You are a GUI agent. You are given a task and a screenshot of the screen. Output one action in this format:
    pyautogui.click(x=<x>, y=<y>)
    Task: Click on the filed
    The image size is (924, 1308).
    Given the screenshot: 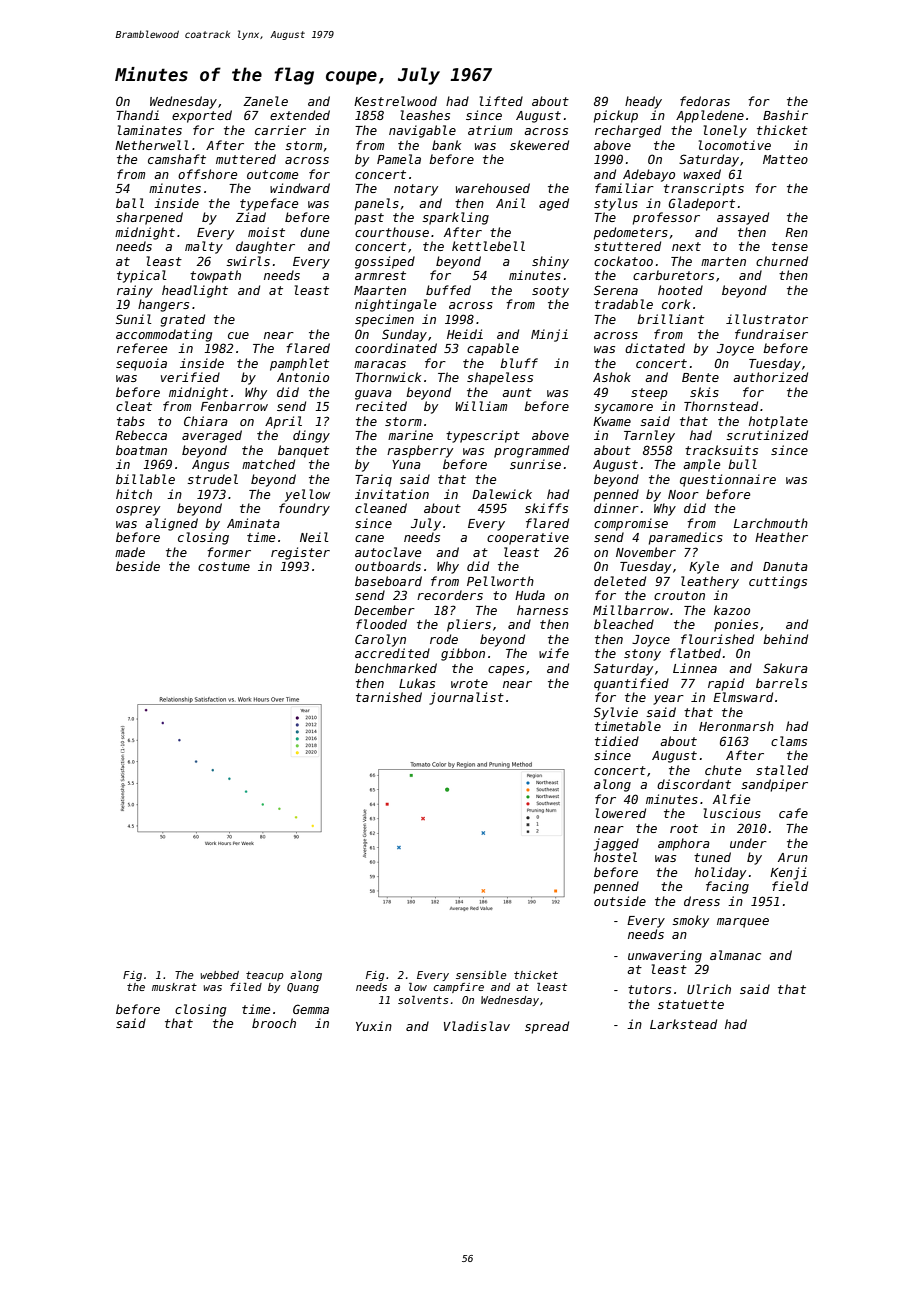 What is the action you would take?
    pyautogui.click(x=246, y=987)
